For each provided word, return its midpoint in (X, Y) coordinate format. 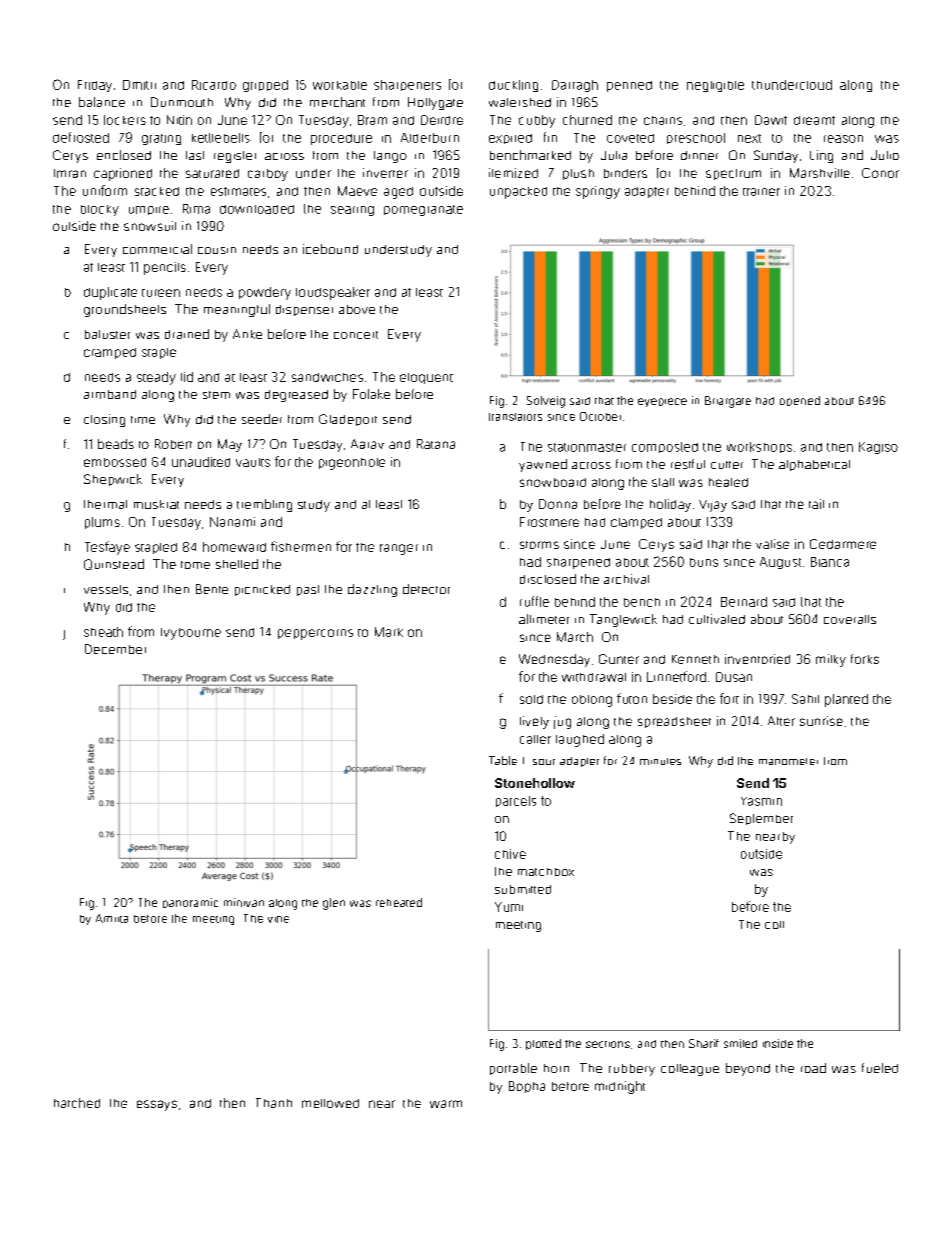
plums (102, 523)
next (749, 138)
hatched (77, 1103)
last (195, 155)
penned (629, 86)
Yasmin (761, 801)
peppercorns (315, 634)
